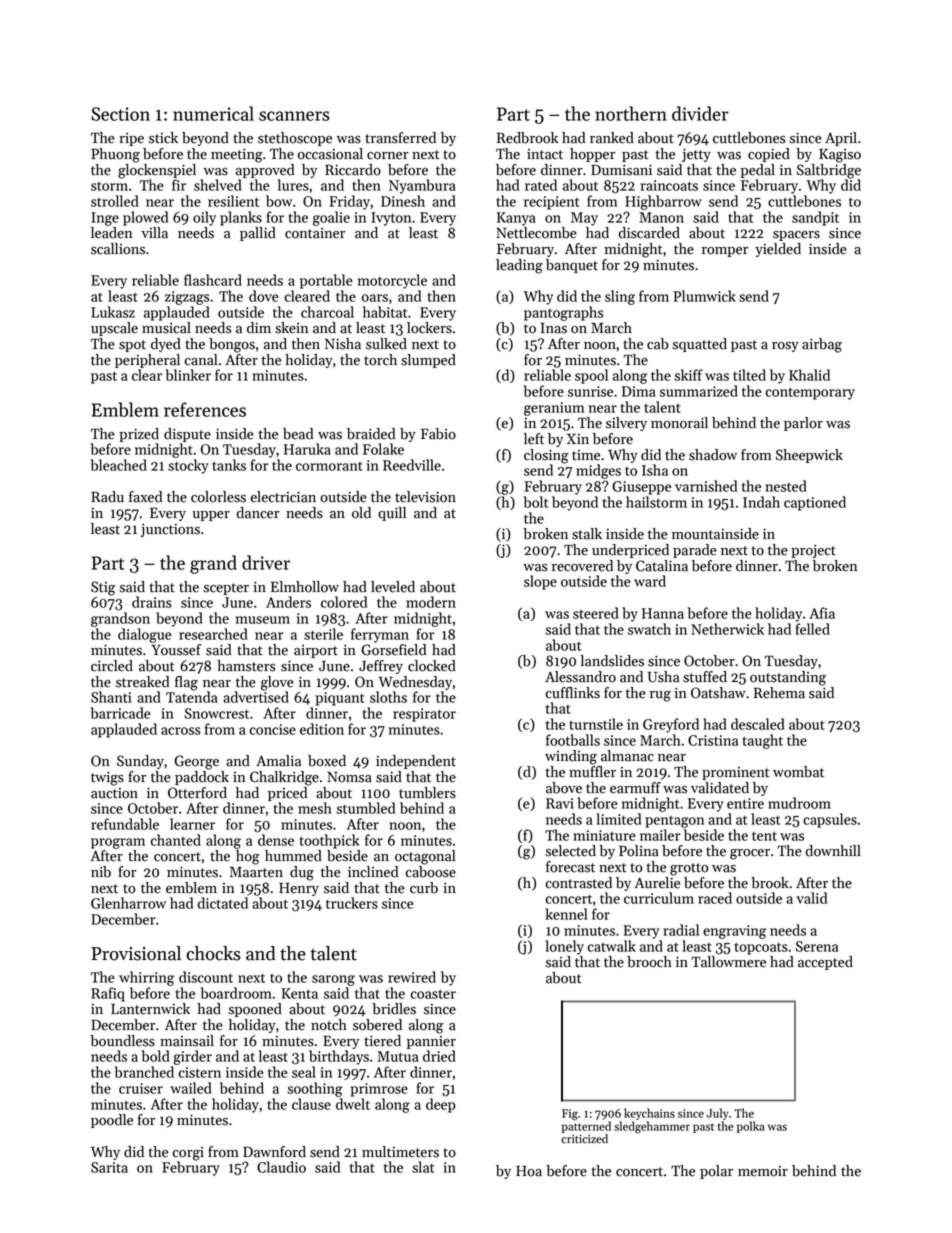 Image resolution: width=952 pixels, height=1233 pixels. Describe the element at coordinates (829, 171) in the image. I see `Saltbridge` at that location.
